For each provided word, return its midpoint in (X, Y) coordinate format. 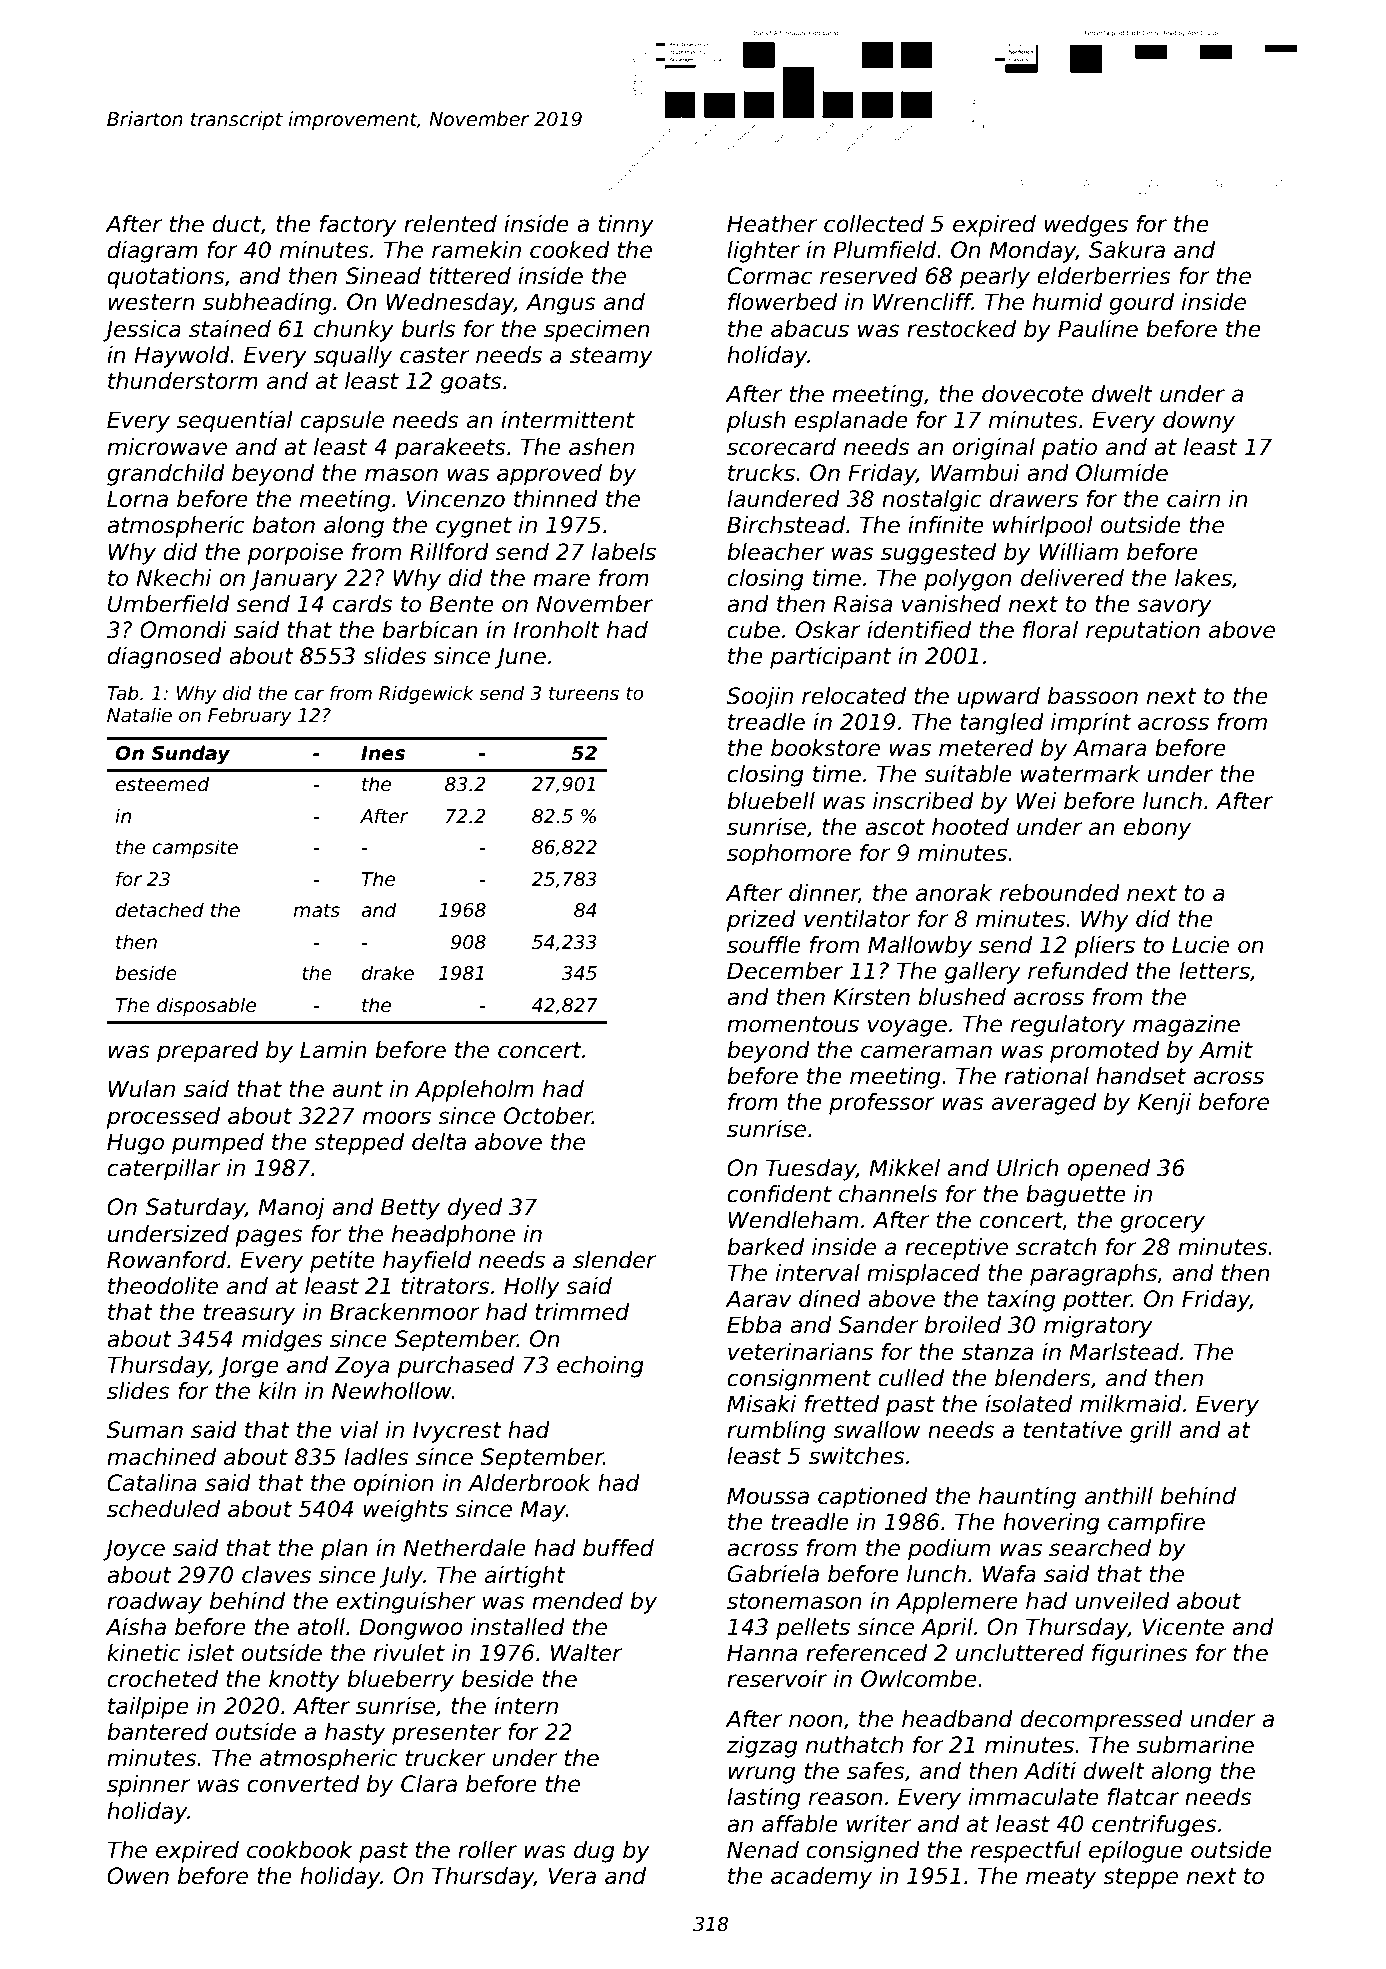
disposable (206, 1006)
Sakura (1127, 250)
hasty (355, 1734)
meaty (1061, 1878)
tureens (584, 694)
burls (428, 329)
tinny (626, 226)
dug (594, 1852)
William (1079, 552)
